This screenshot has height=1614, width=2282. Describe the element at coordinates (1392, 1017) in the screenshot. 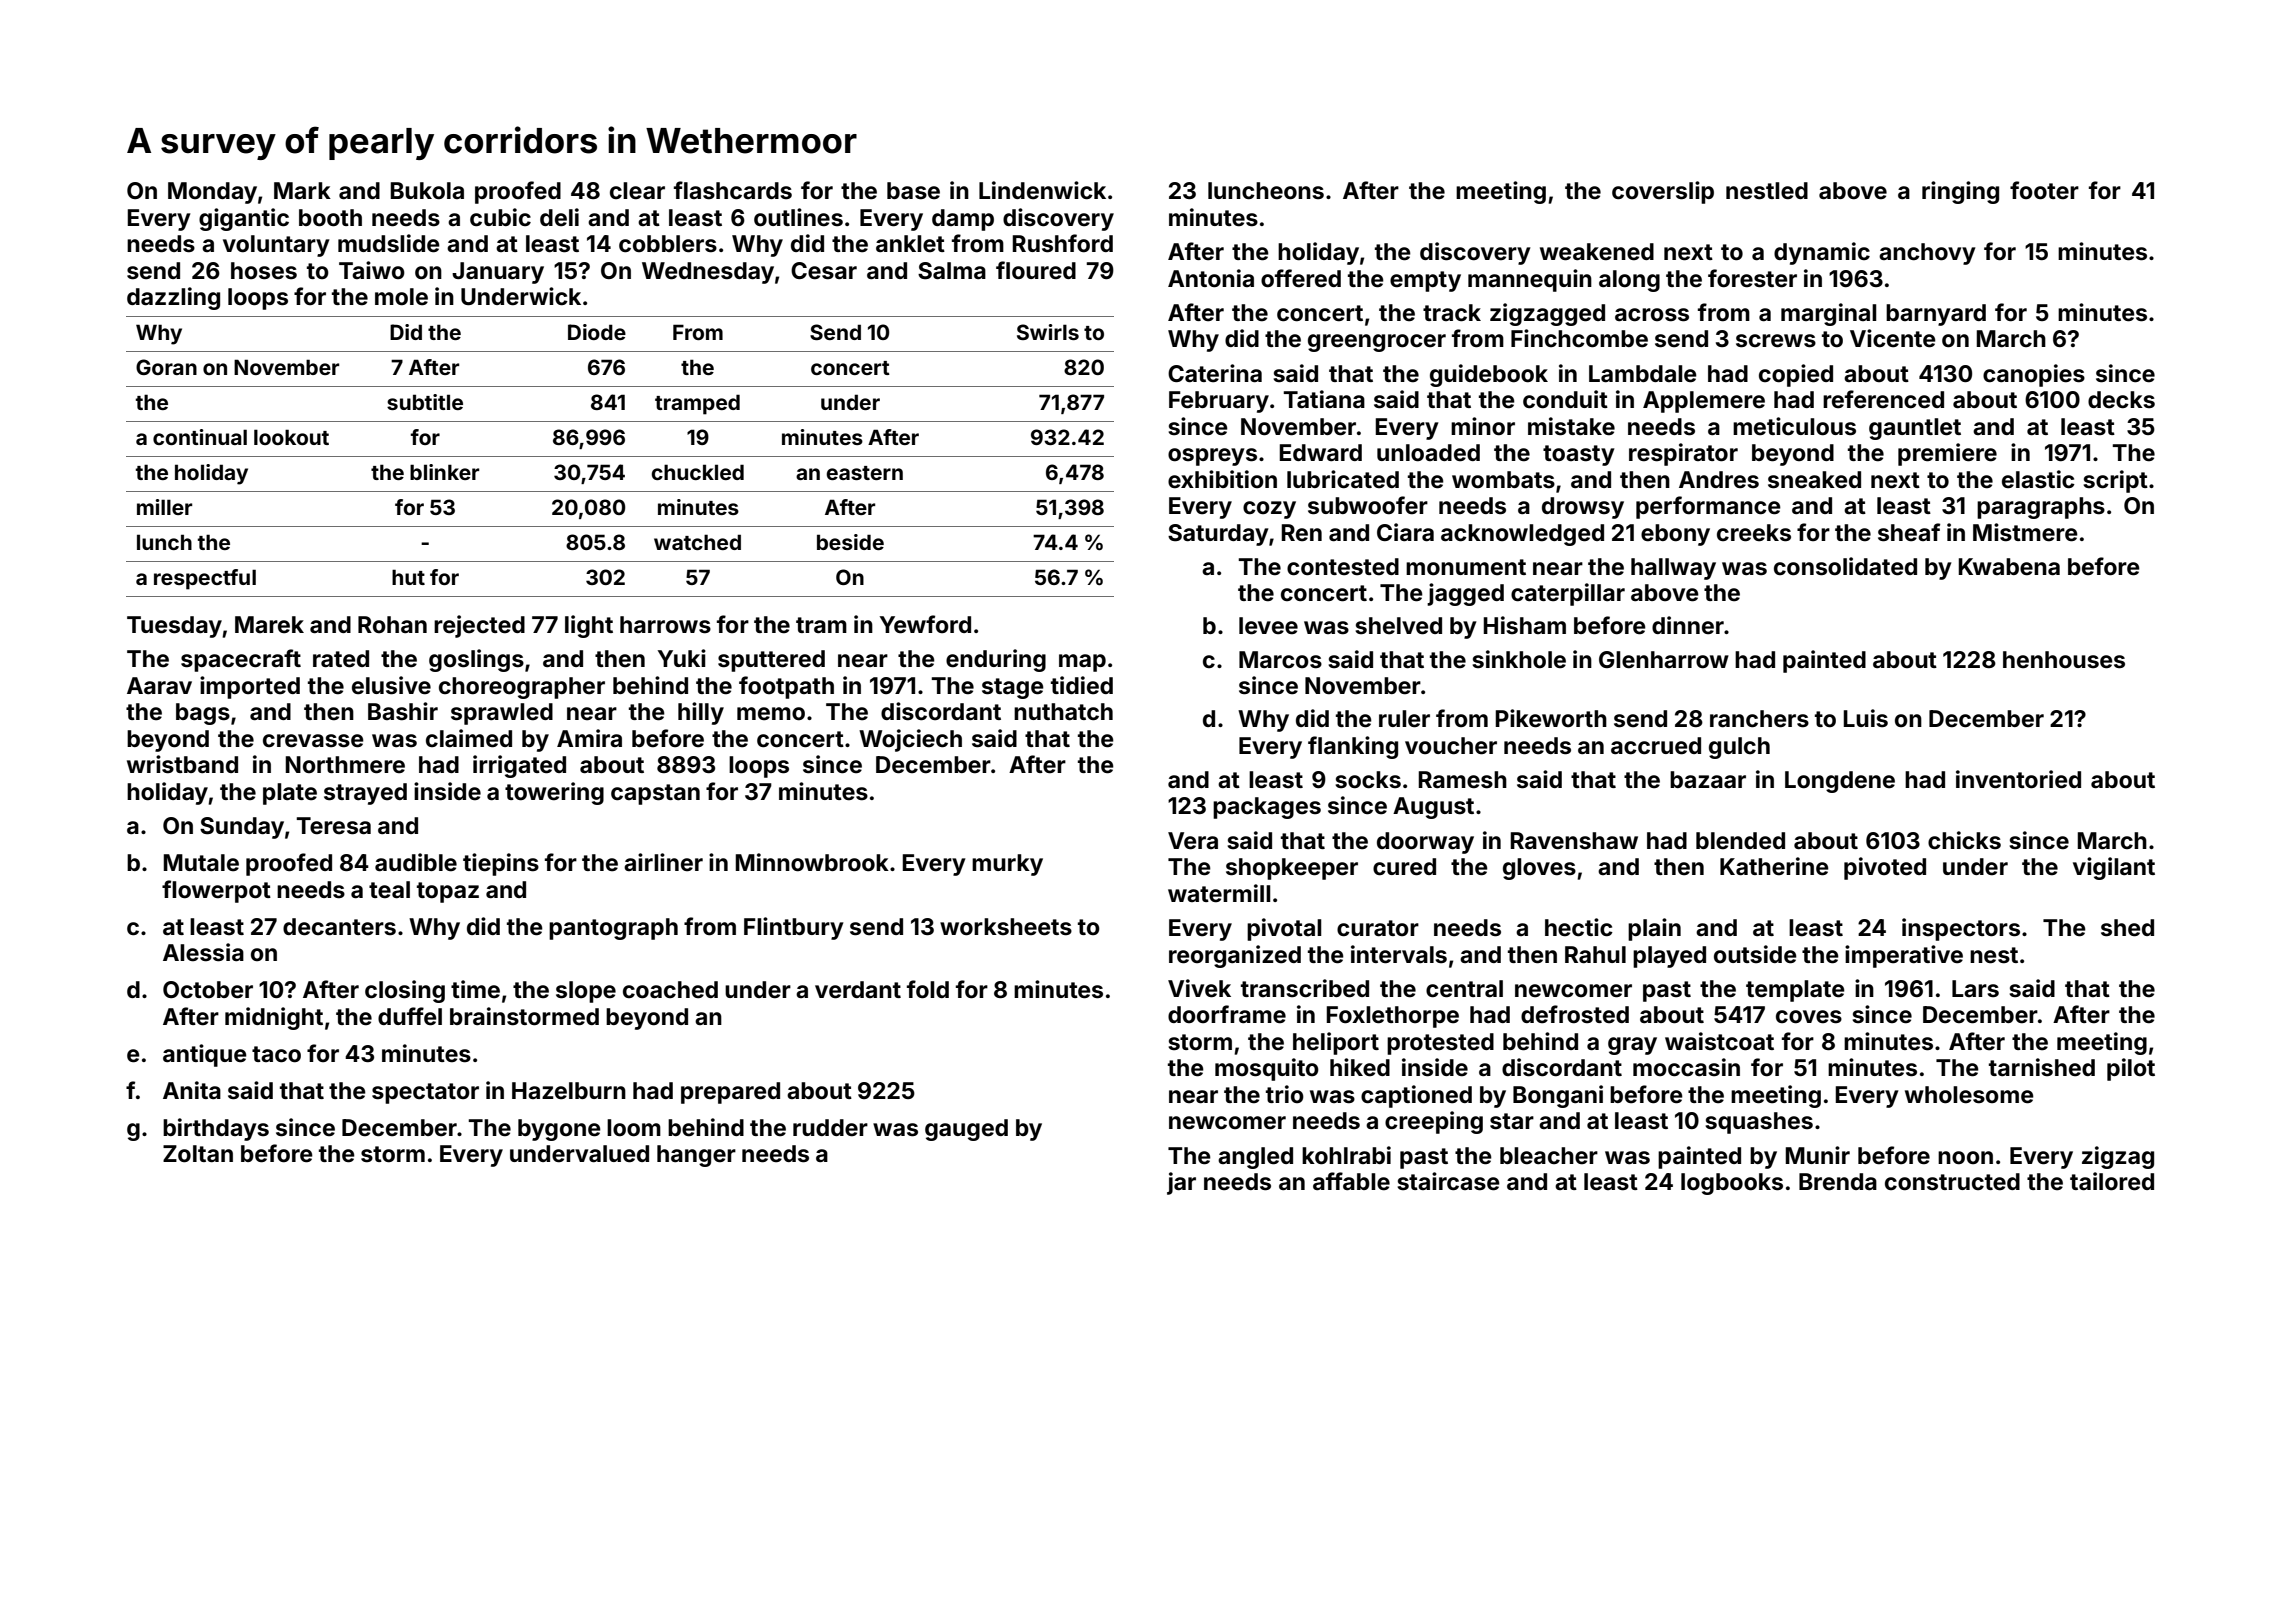

I see `Foxlethorpe` at that location.
